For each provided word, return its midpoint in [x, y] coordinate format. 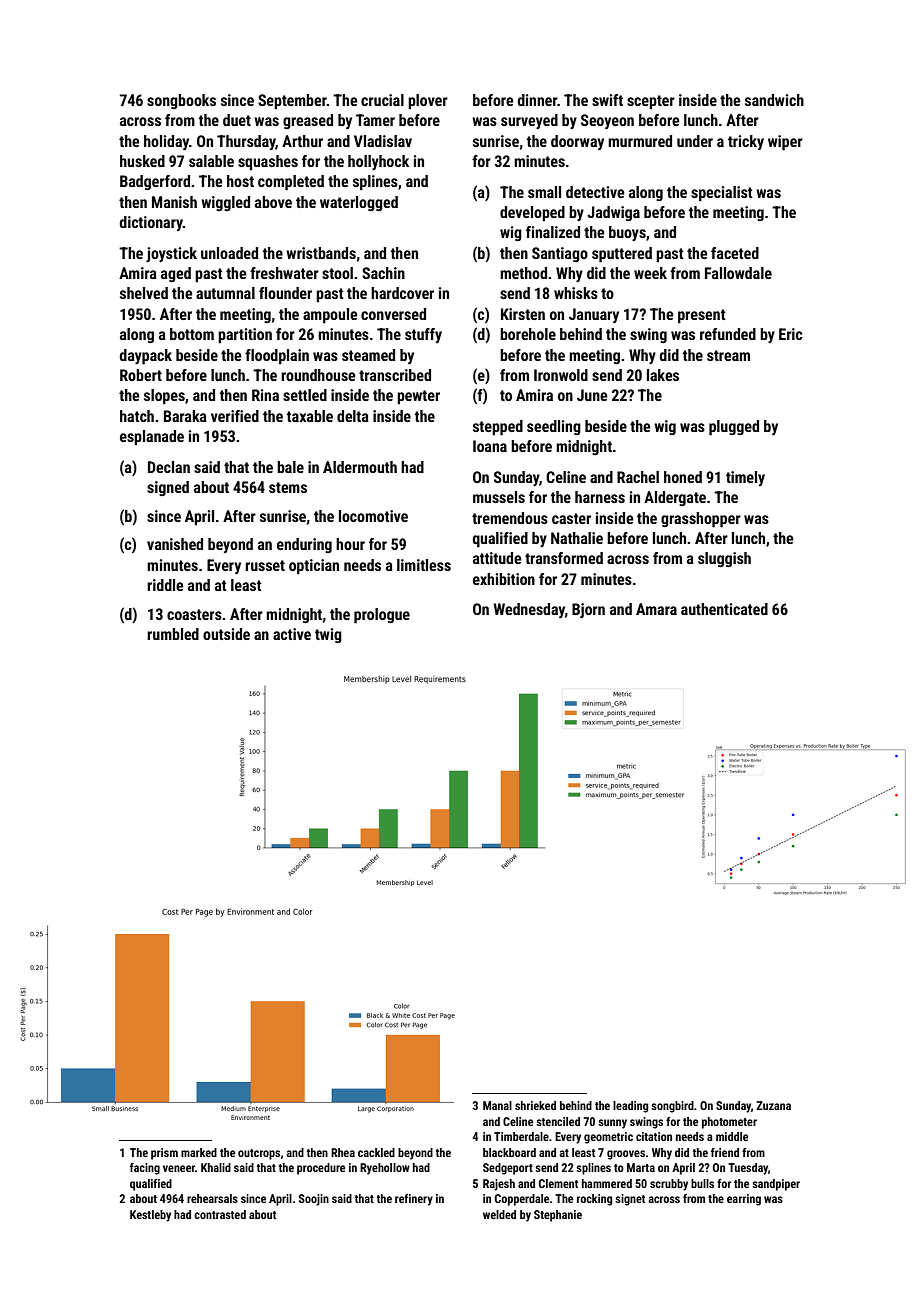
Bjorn [588, 610]
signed [168, 488]
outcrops [259, 1154]
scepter [651, 102]
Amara [656, 609]
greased [308, 121]
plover [428, 102]
